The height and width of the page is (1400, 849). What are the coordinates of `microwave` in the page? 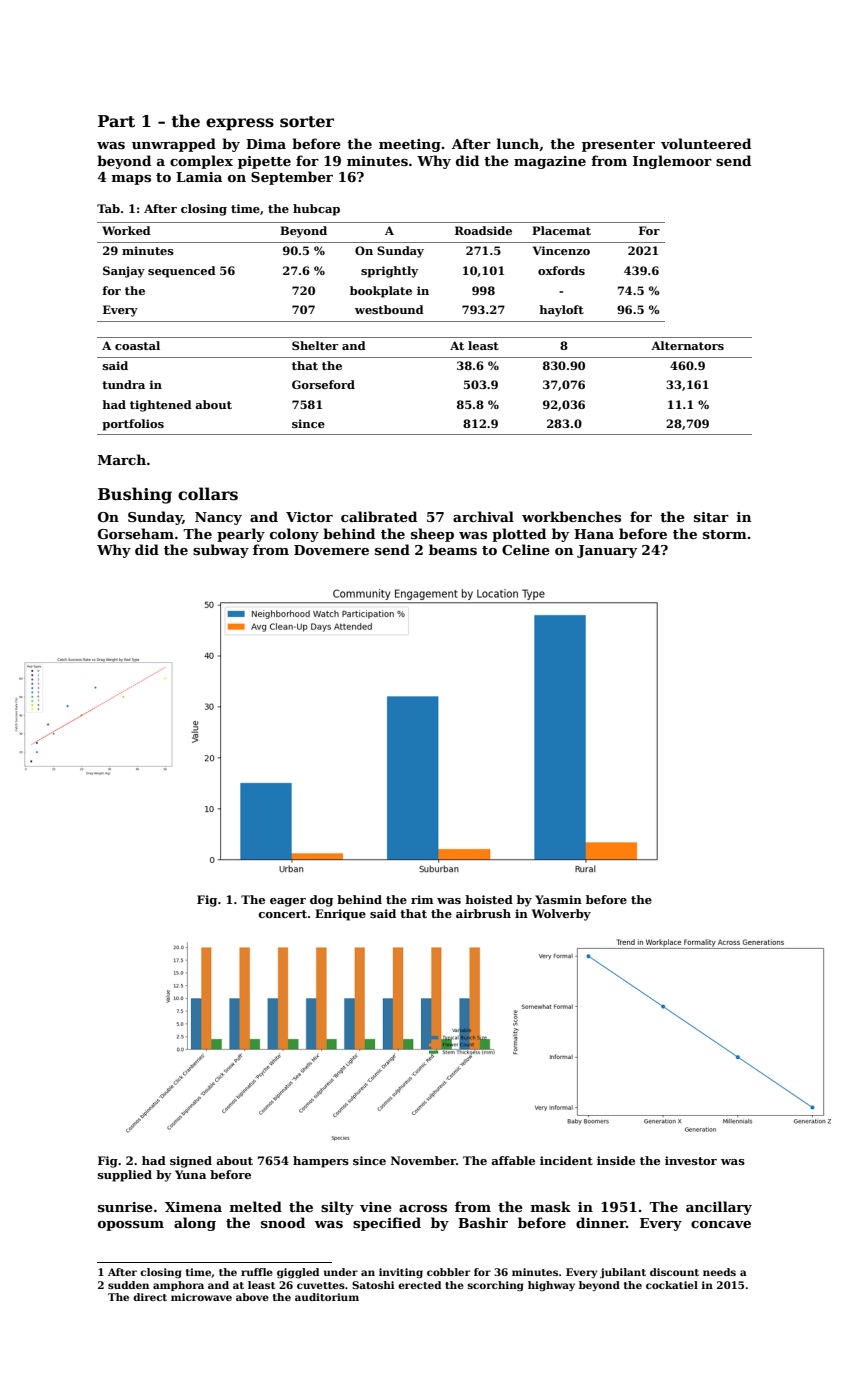 It's located at (201, 1297).
